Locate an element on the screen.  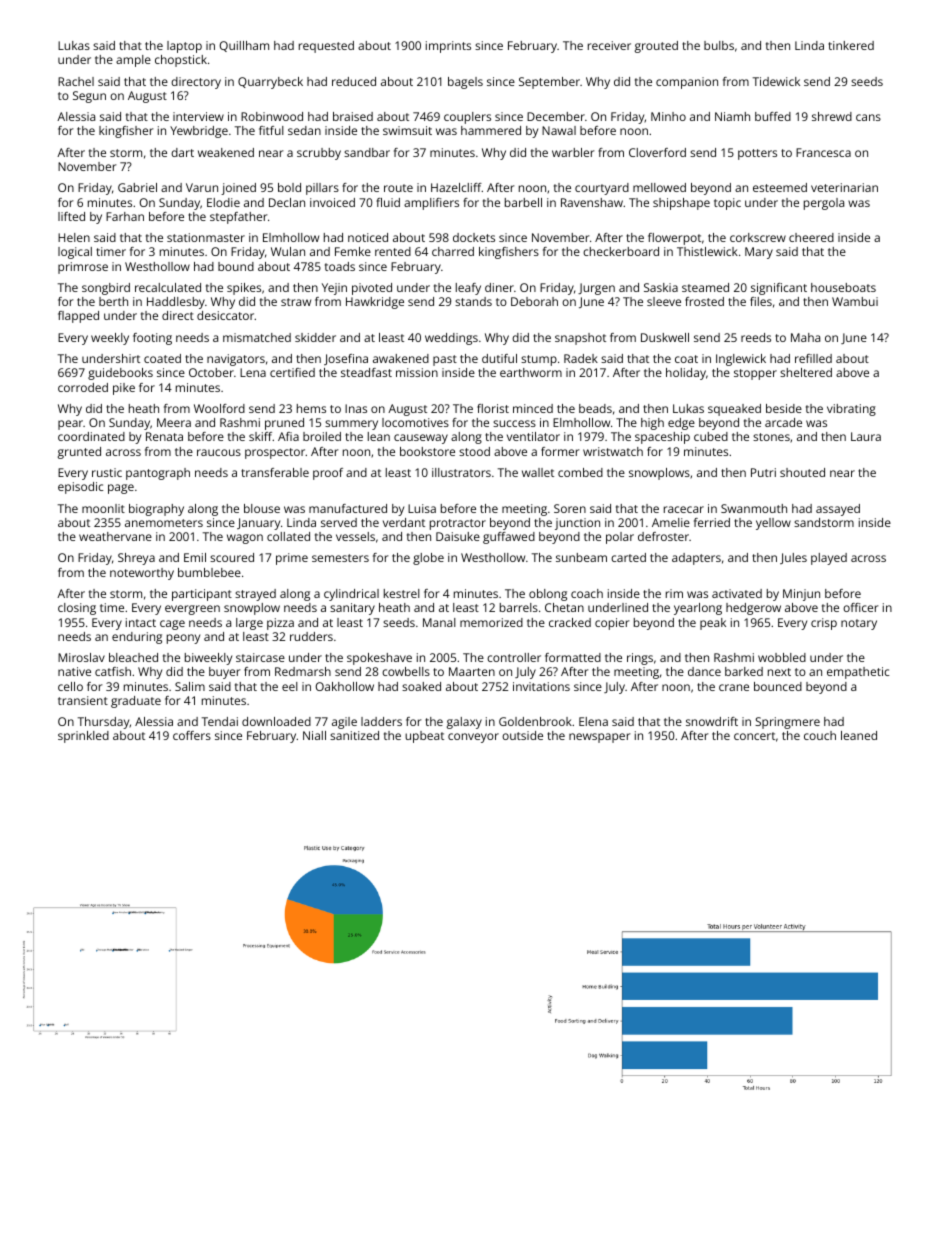
refilled is located at coordinates (813, 358).
